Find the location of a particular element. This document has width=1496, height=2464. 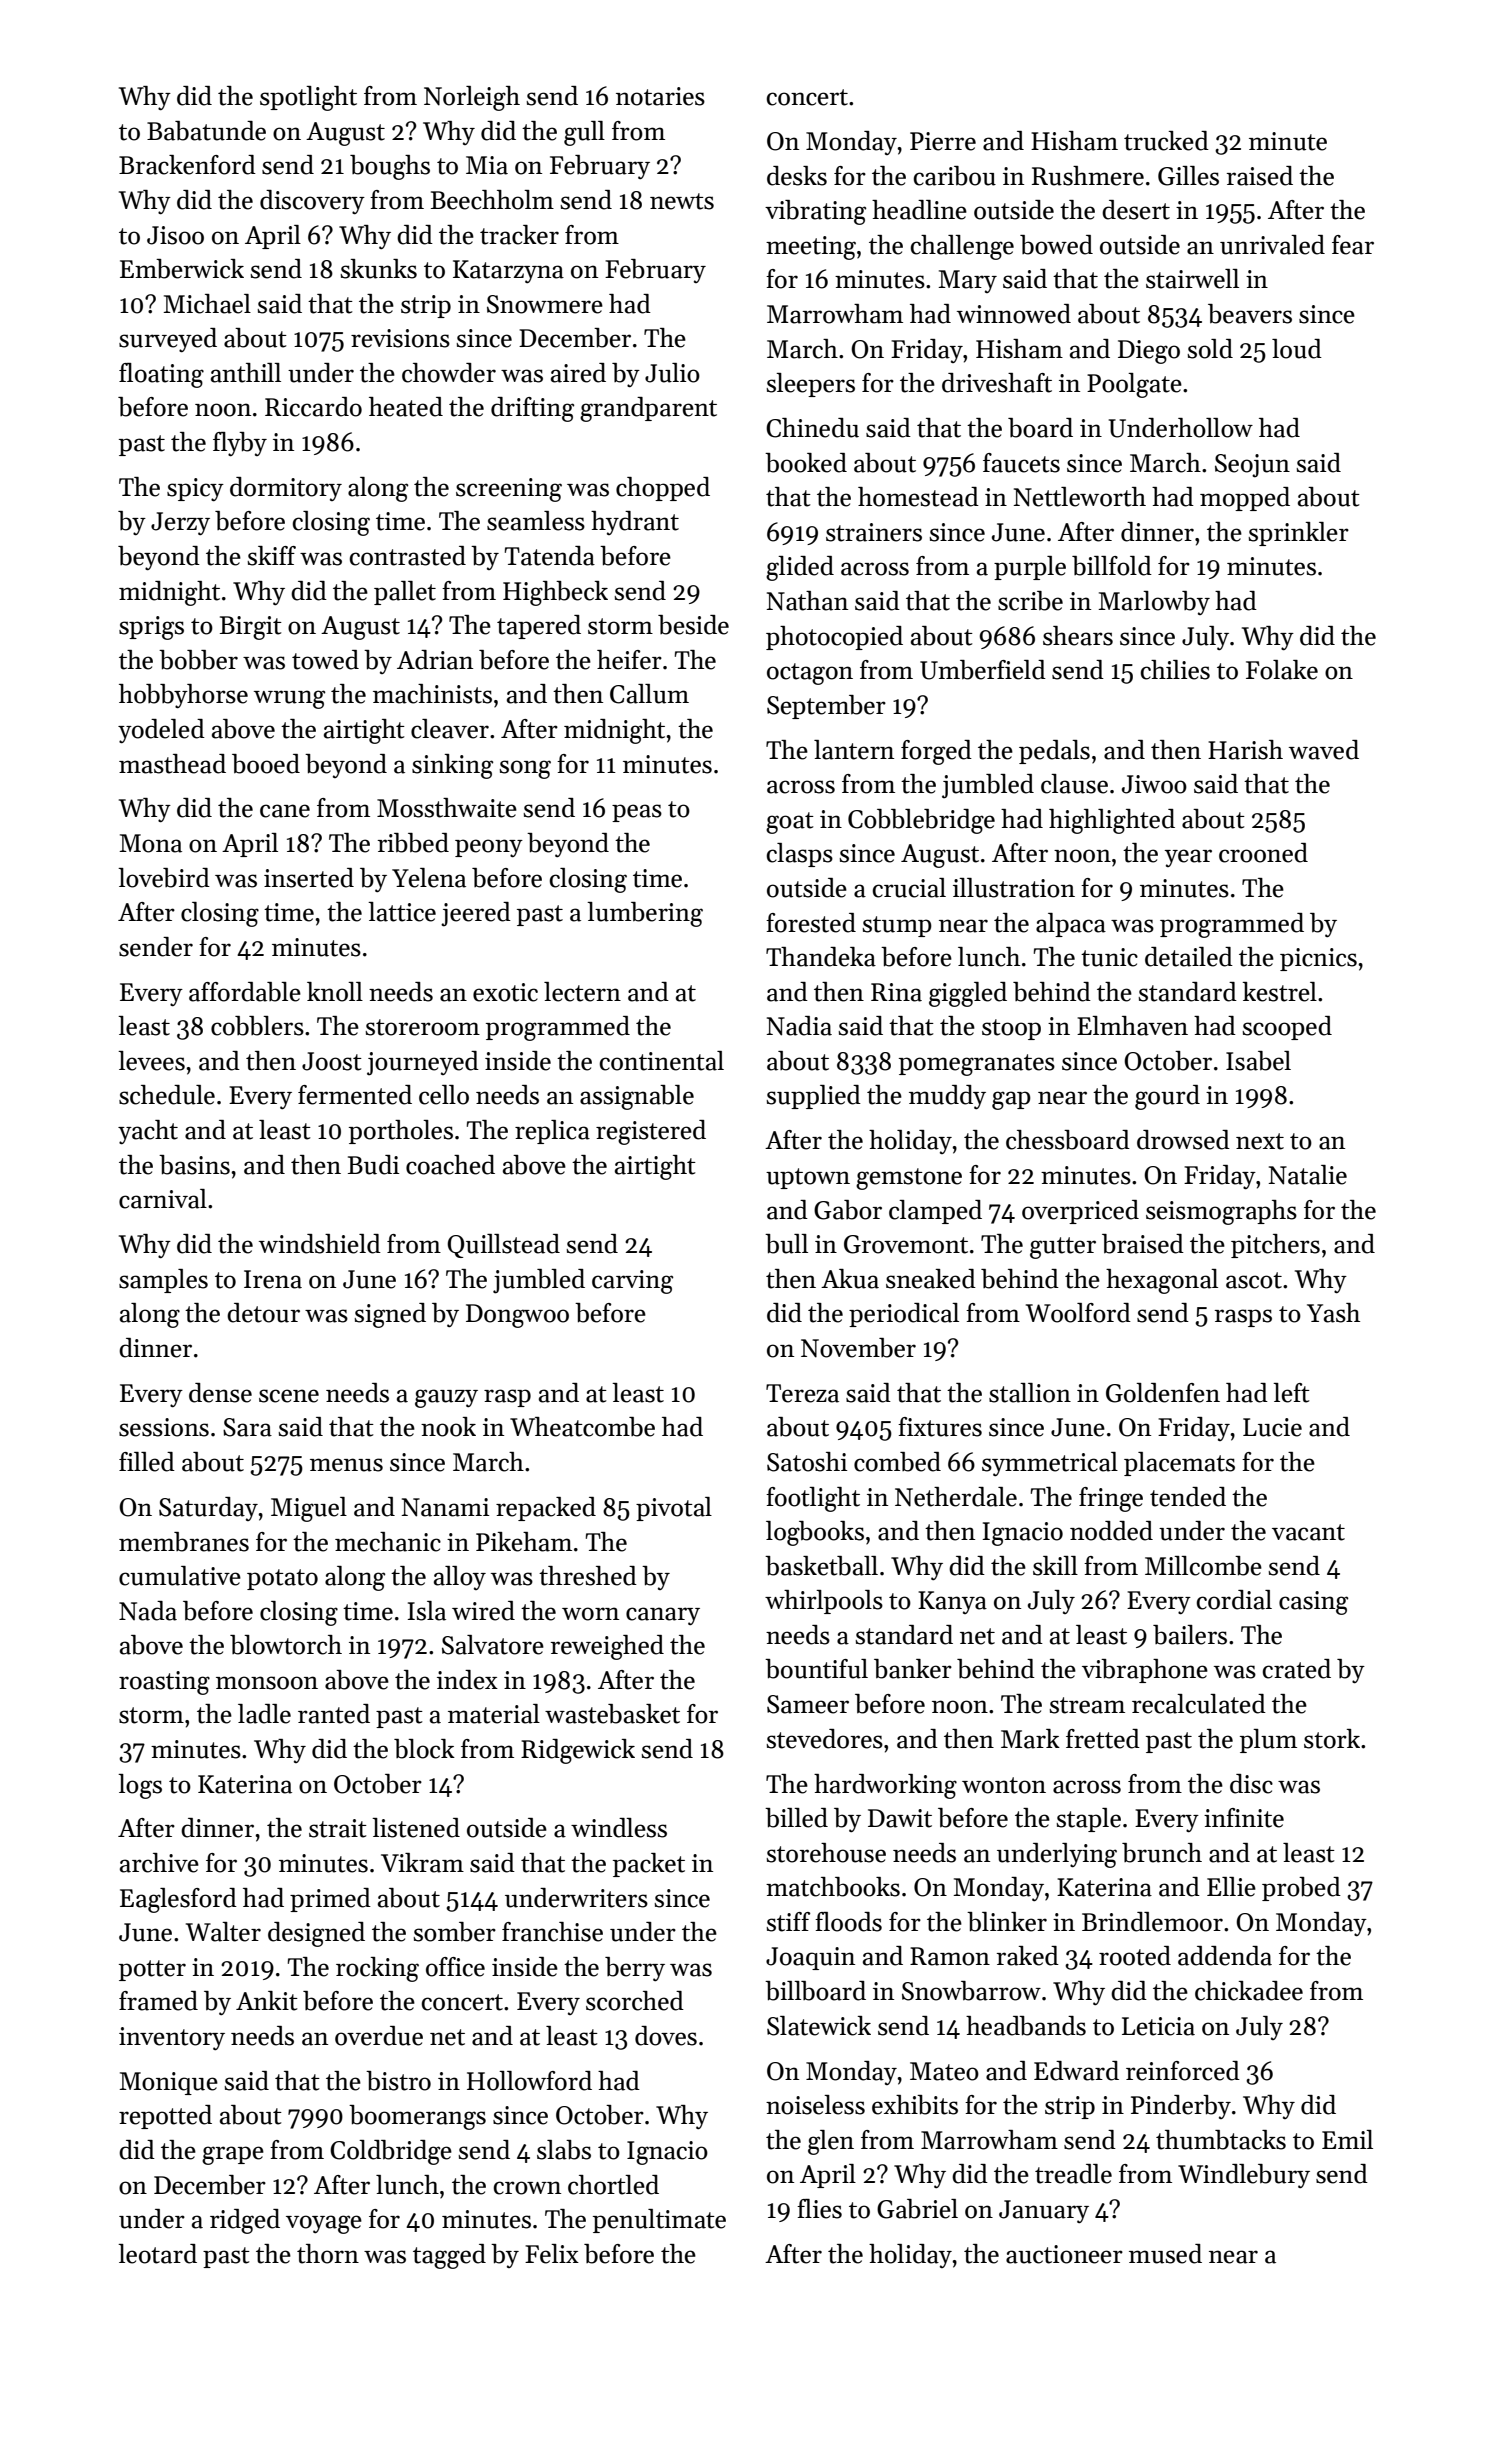

pedals is located at coordinates (1054, 752).
